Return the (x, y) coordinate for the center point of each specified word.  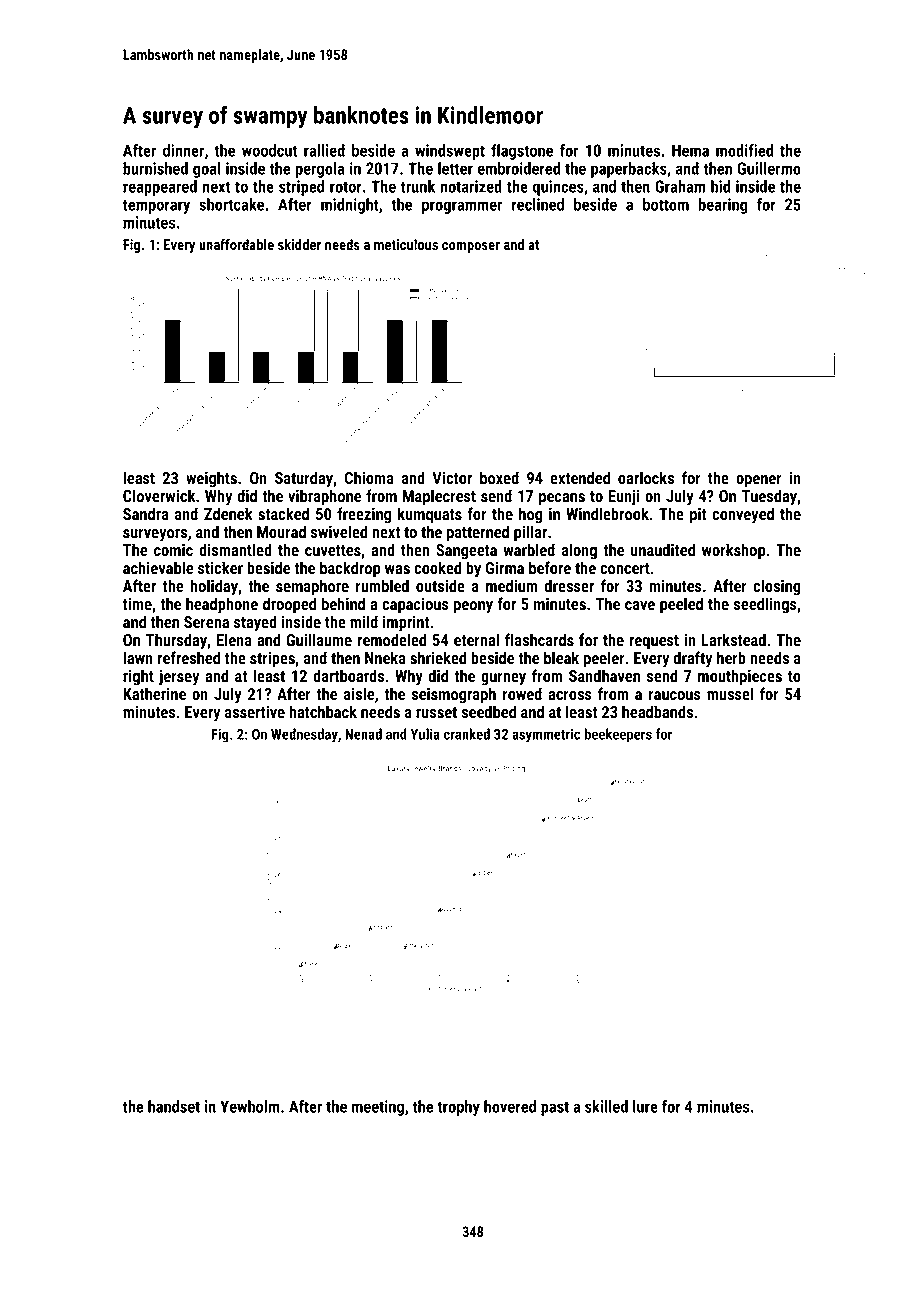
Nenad (363, 734)
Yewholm (250, 1106)
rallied (324, 150)
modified (744, 150)
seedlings (765, 605)
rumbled (382, 585)
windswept (450, 152)
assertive (255, 712)
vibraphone (324, 497)
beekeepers (618, 735)
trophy (458, 1108)
